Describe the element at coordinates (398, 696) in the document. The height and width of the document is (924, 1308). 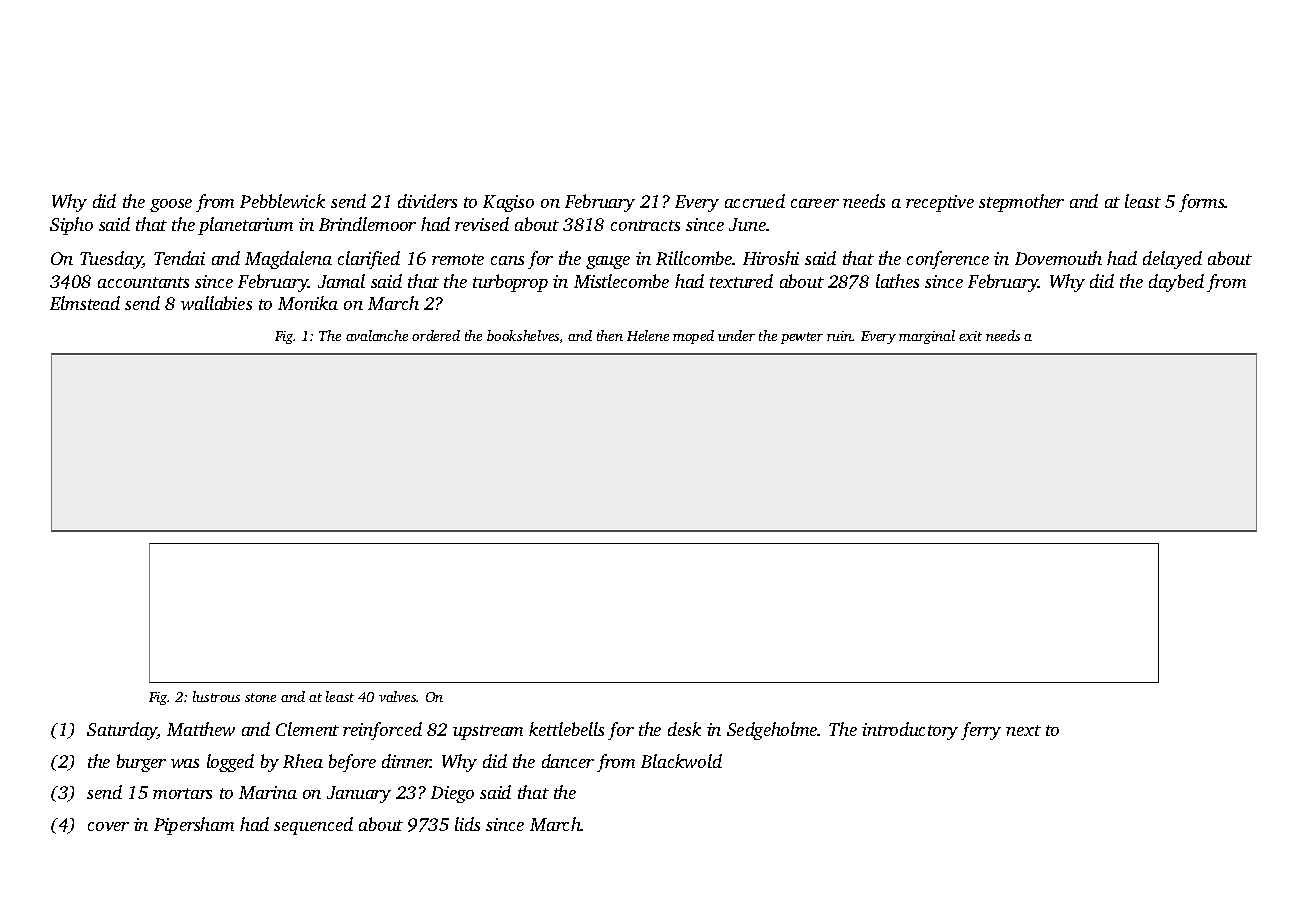
I see `valves` at that location.
